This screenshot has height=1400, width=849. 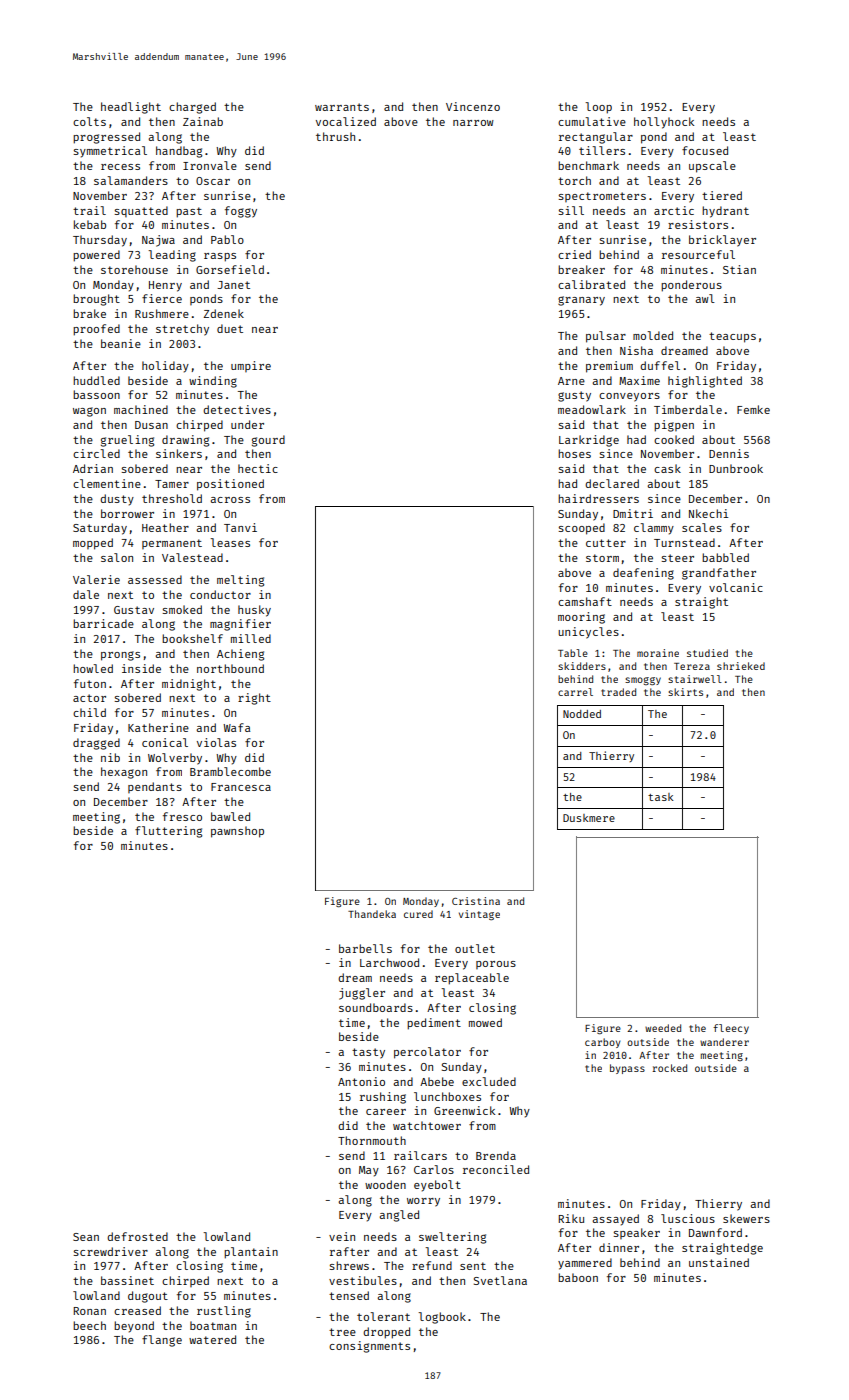 What do you see at coordinates (732, 337) in the screenshot?
I see `teacups` at bounding box center [732, 337].
